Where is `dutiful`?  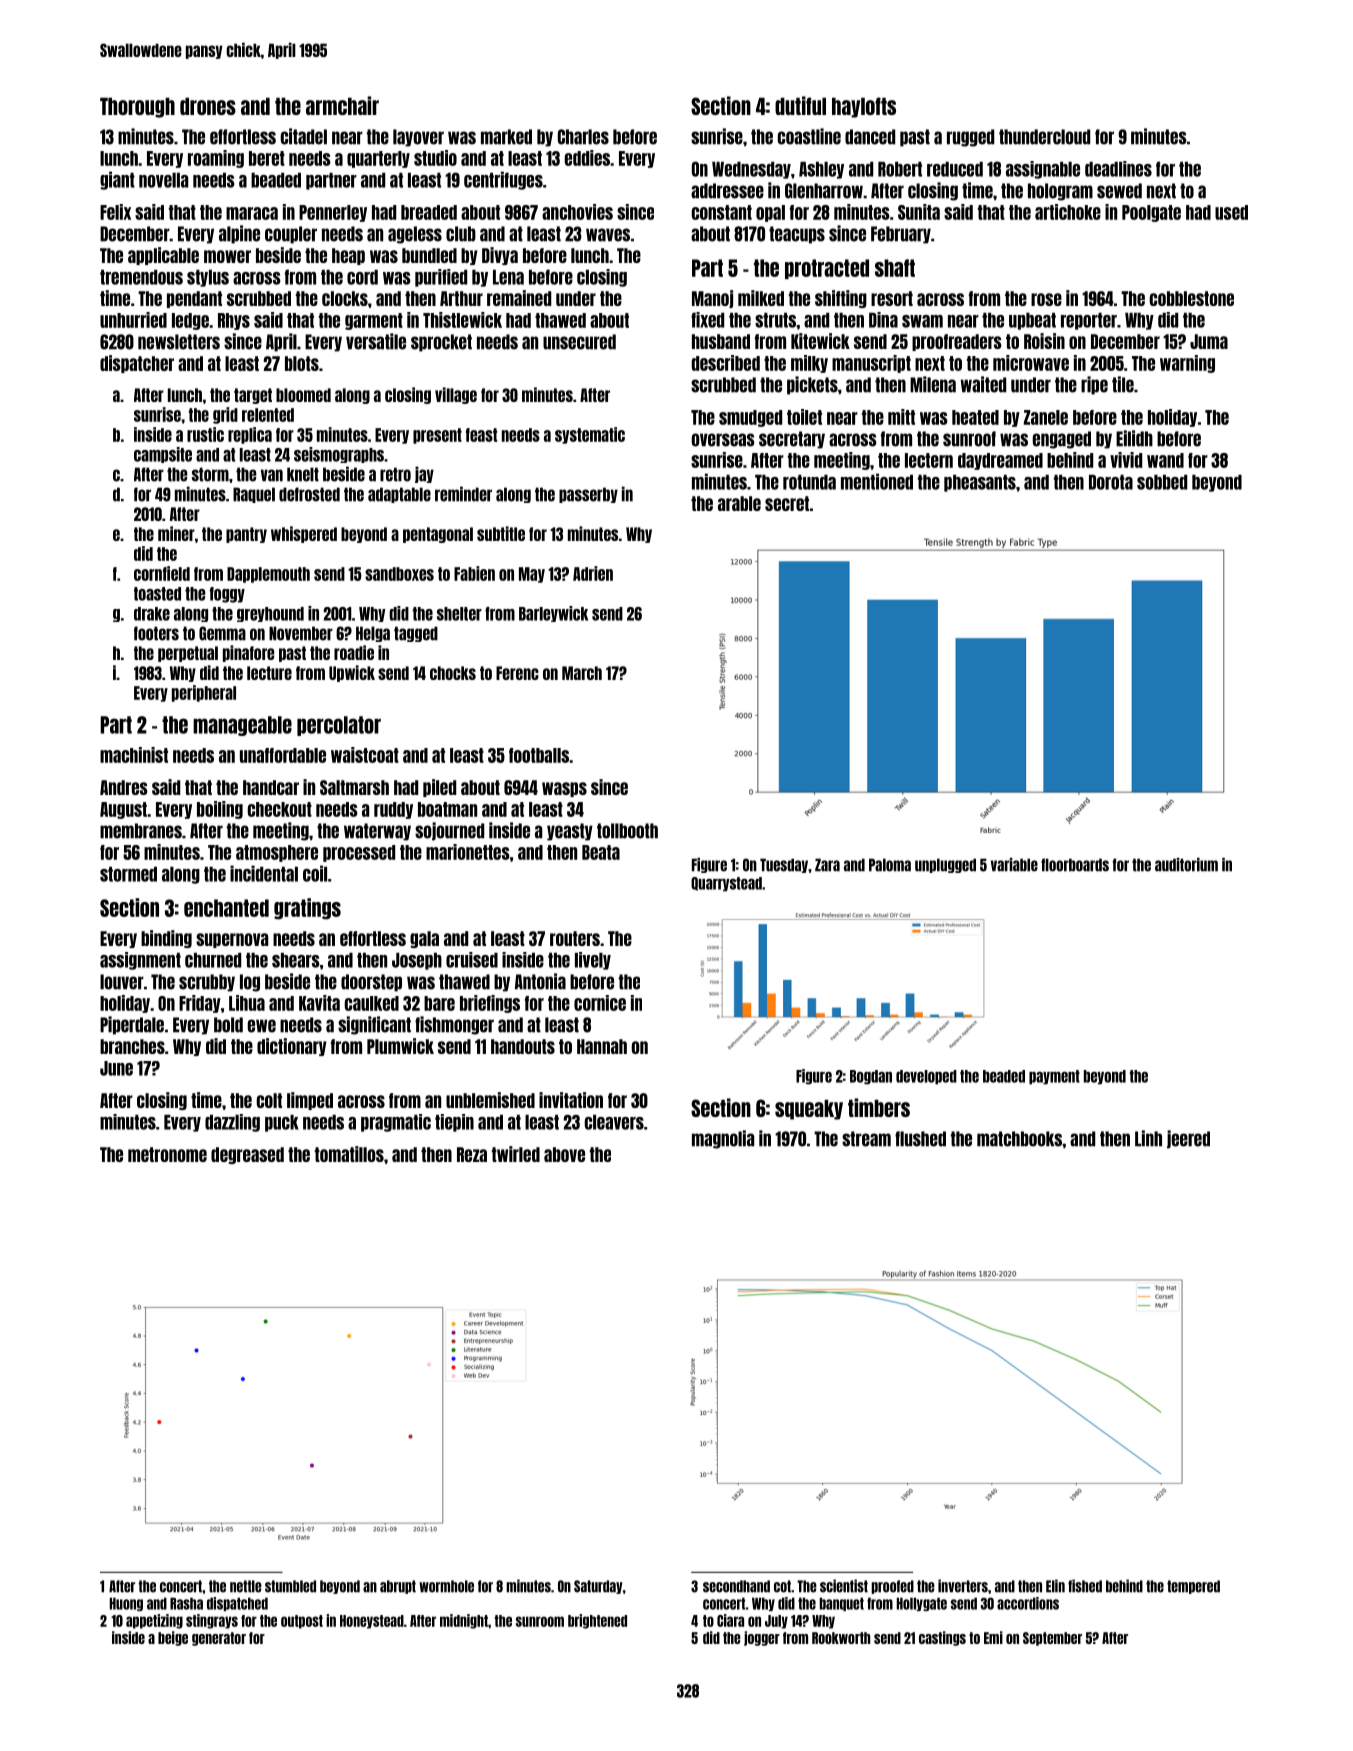
dutiful is located at coordinates (800, 105).
